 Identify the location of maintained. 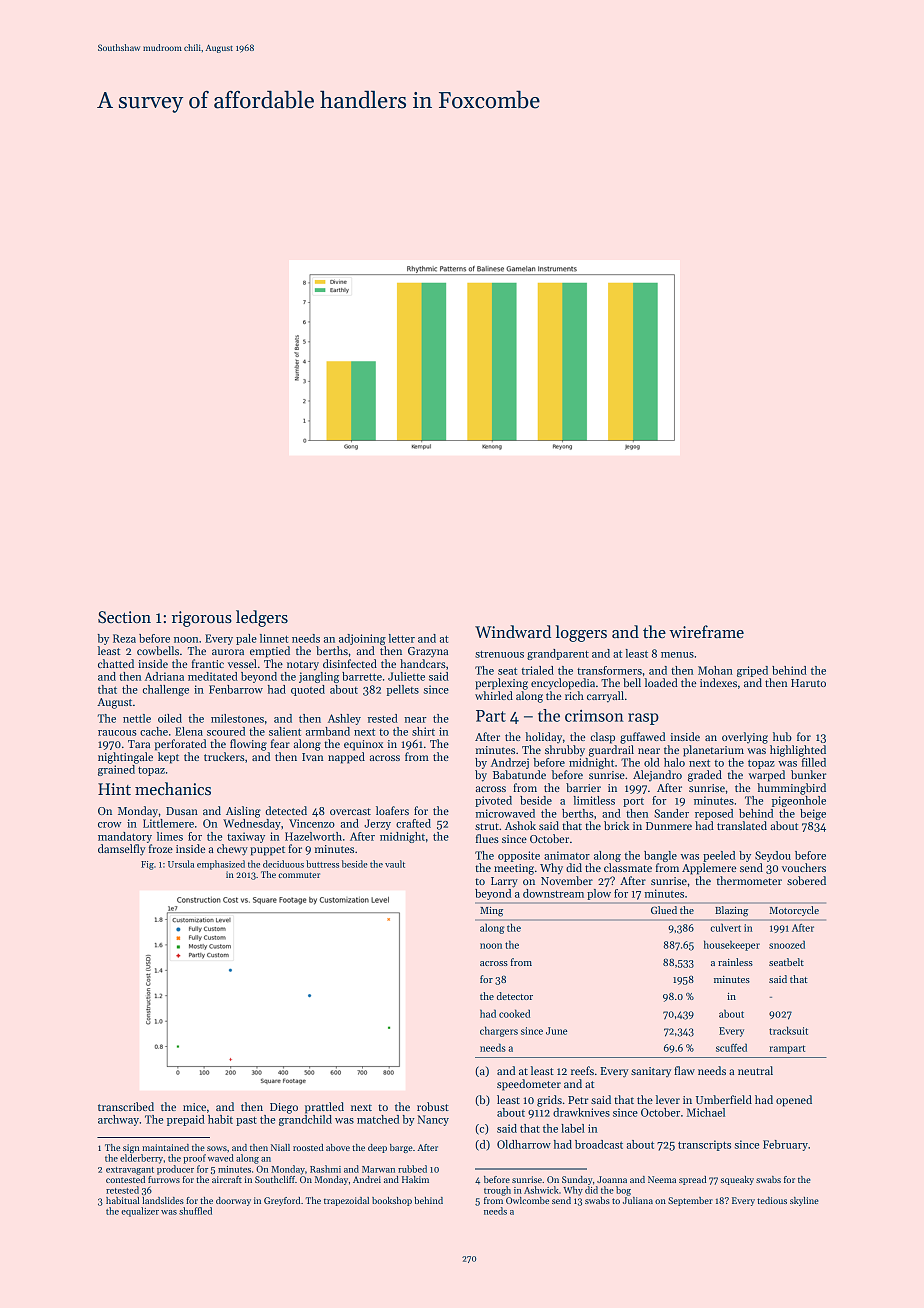
(165, 1147).
